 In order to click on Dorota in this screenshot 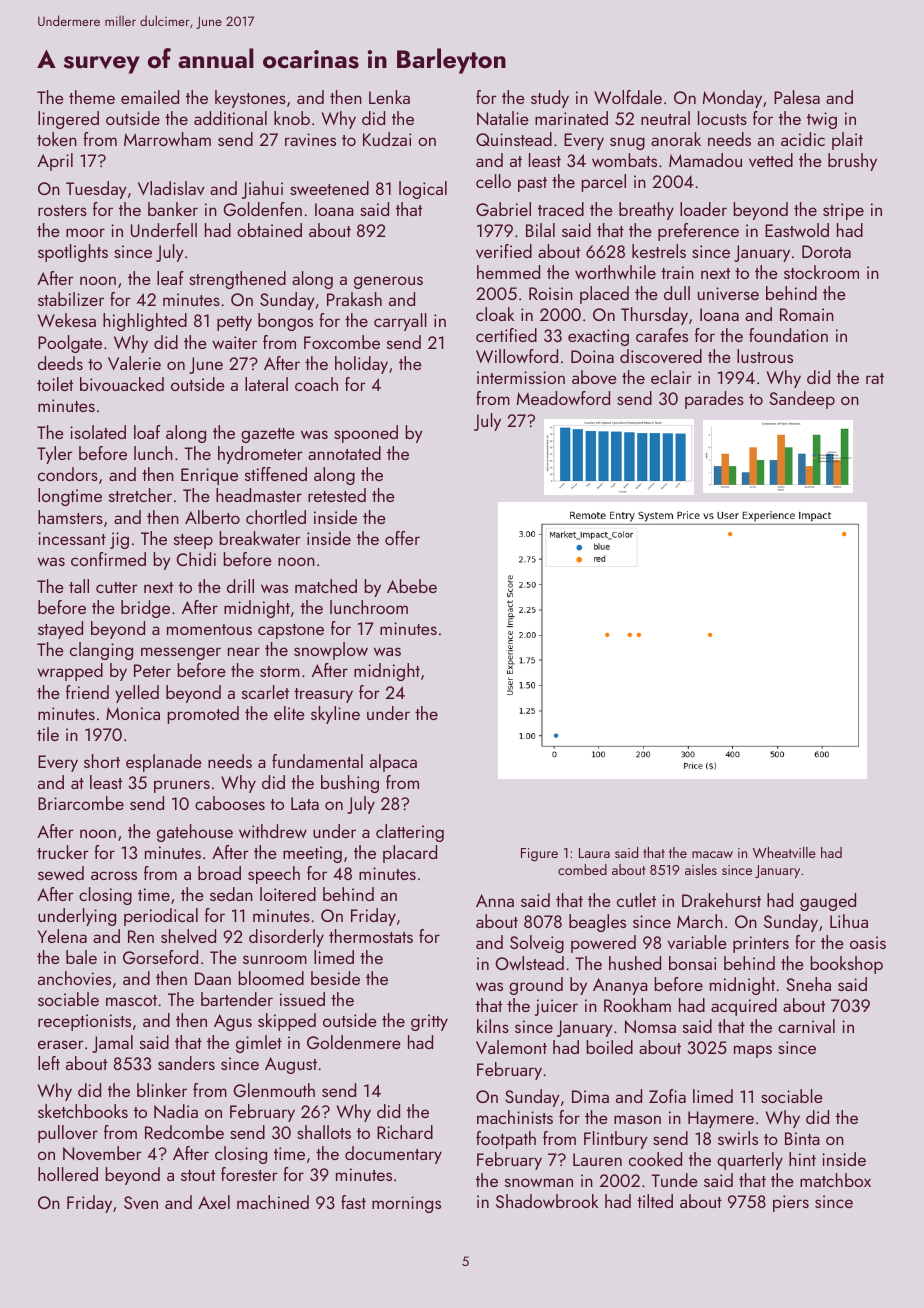, I will do `click(826, 251)`.
